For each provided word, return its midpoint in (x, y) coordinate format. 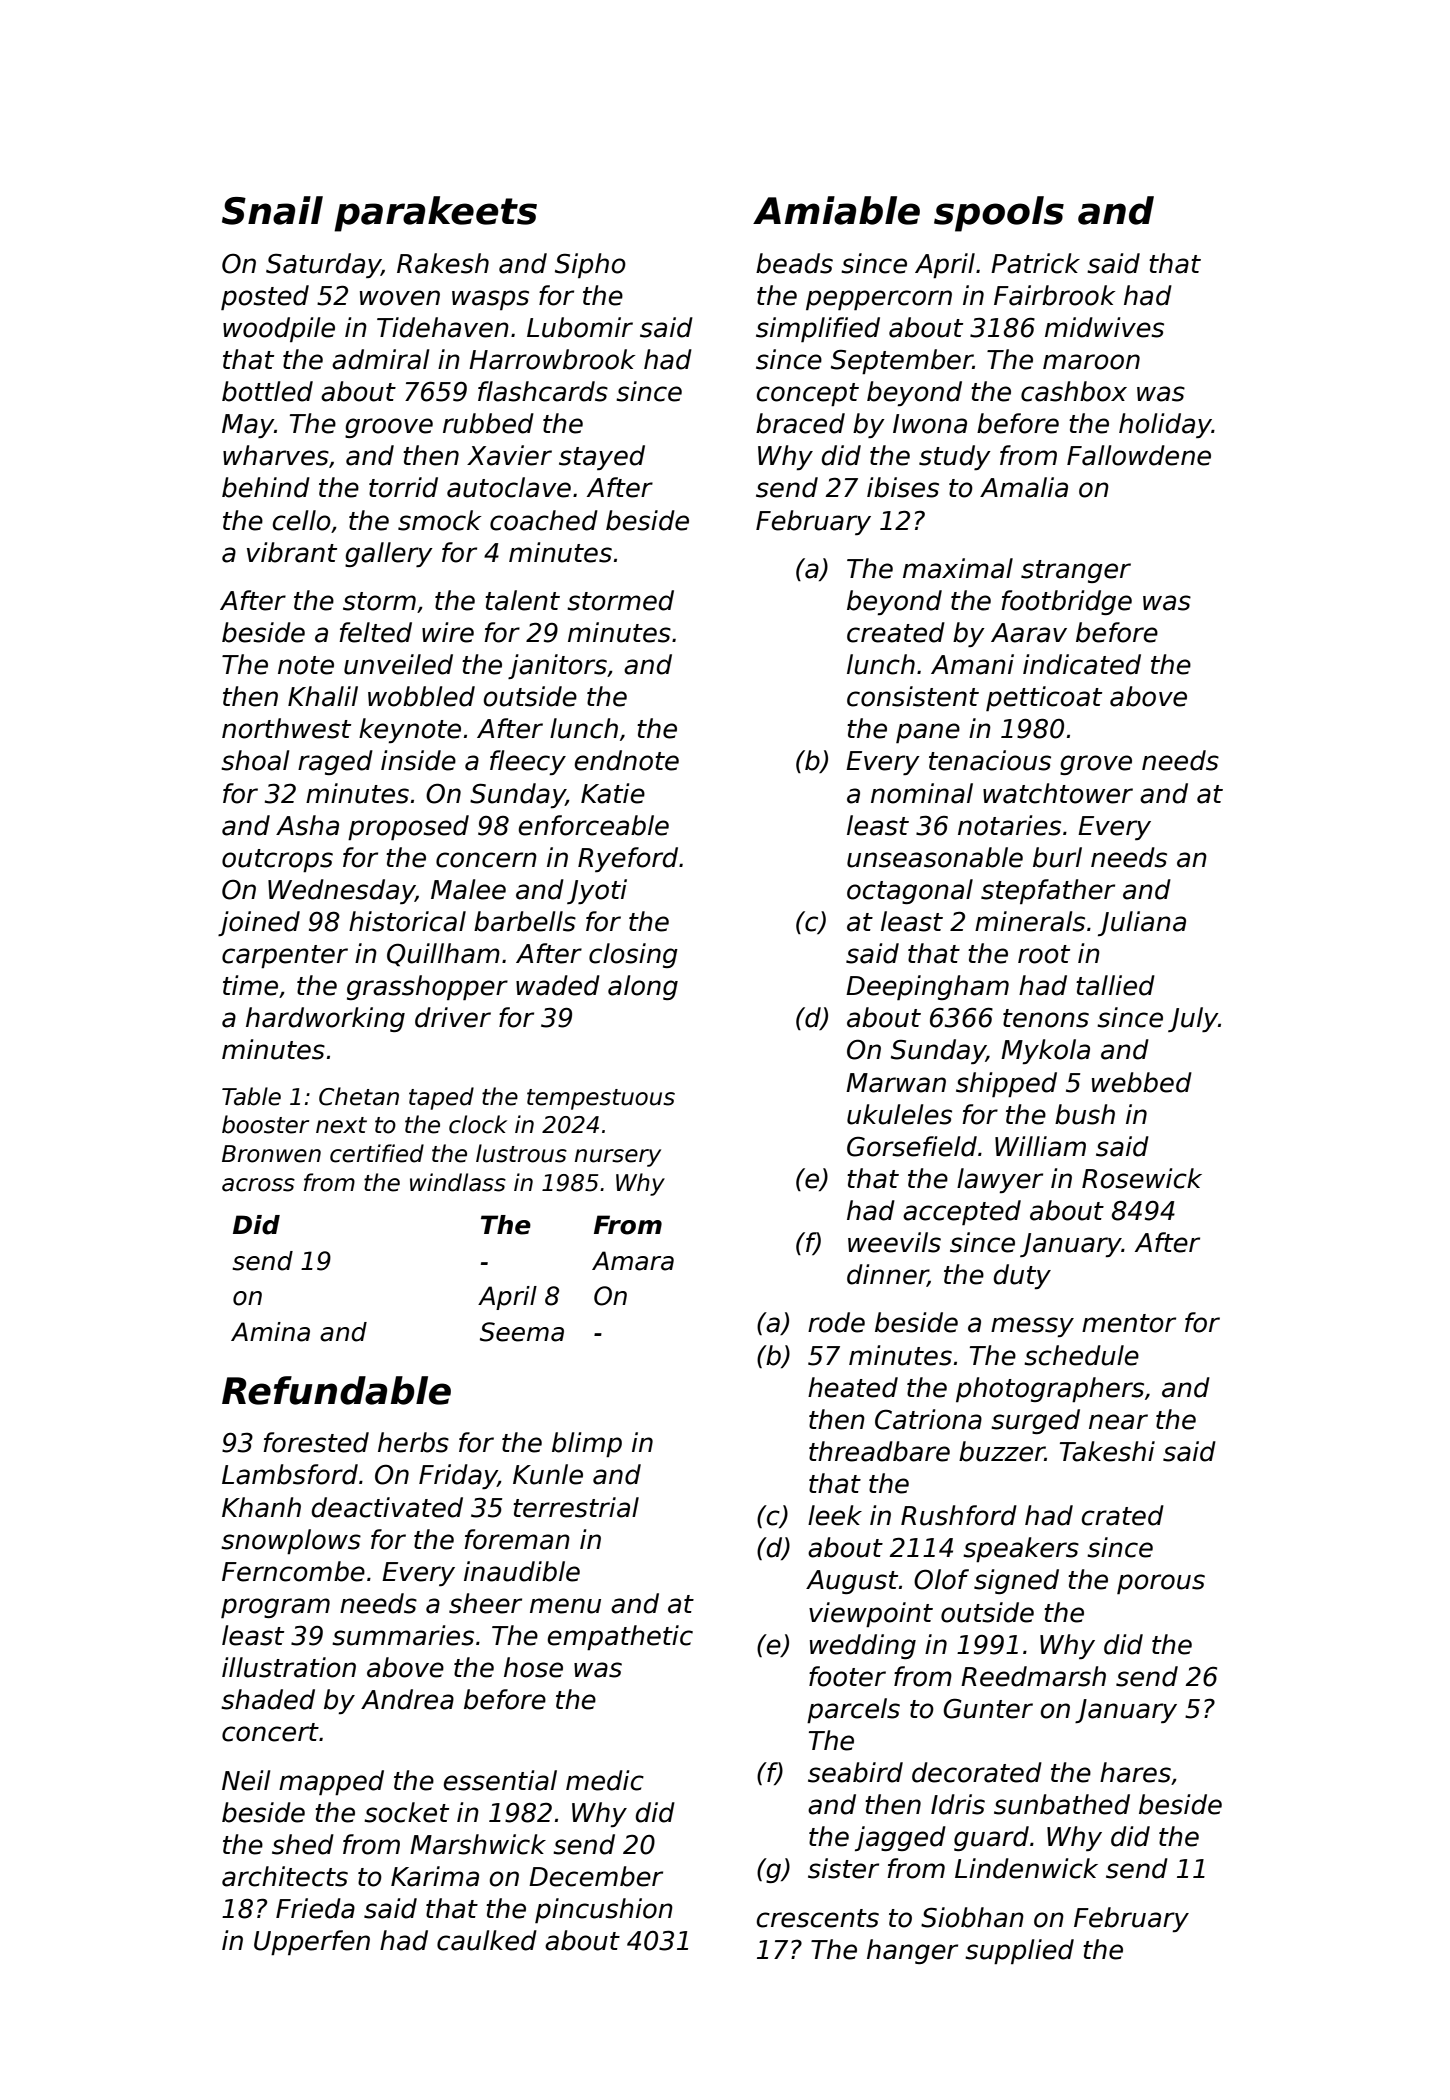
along (643, 987)
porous (1161, 1584)
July (1193, 1019)
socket (406, 1812)
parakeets (435, 214)
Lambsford (290, 1474)
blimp (587, 1444)
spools (999, 214)
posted (265, 297)
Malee (468, 889)
